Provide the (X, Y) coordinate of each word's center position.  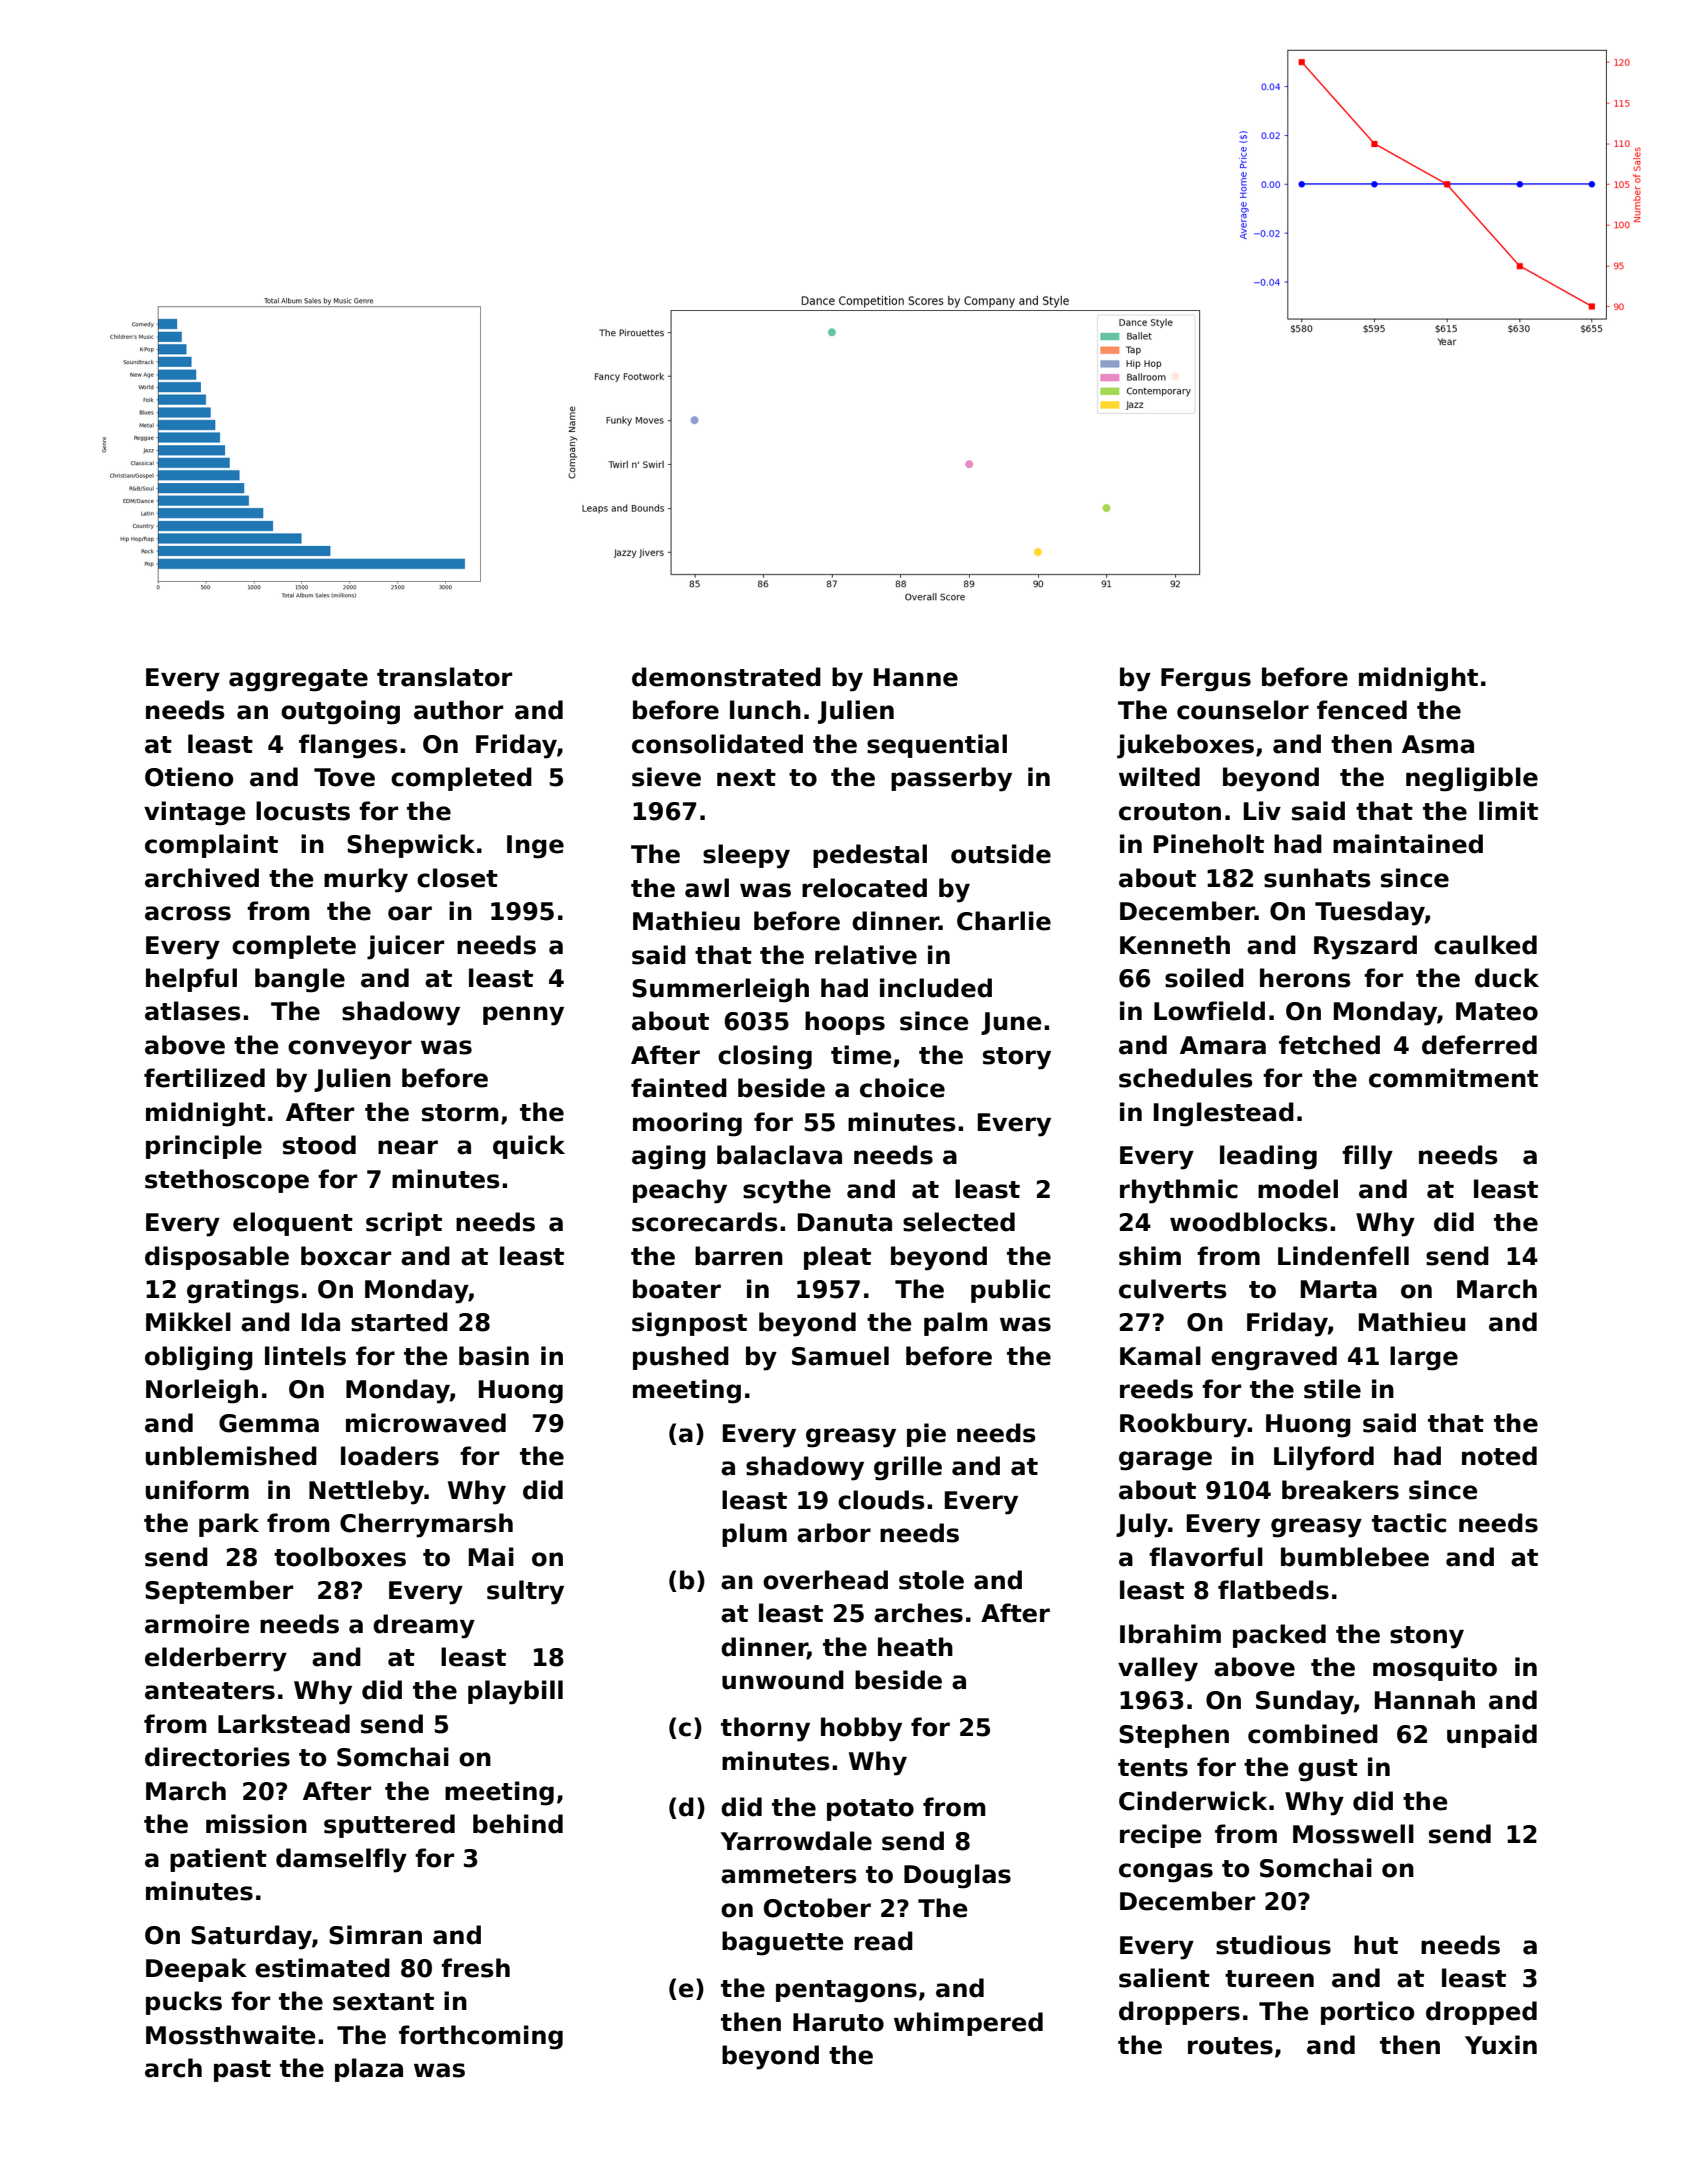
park (229, 1525)
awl (707, 888)
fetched (1329, 1045)
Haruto (838, 2022)
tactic (1409, 1523)
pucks (184, 2003)
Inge (535, 847)
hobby (861, 1729)
